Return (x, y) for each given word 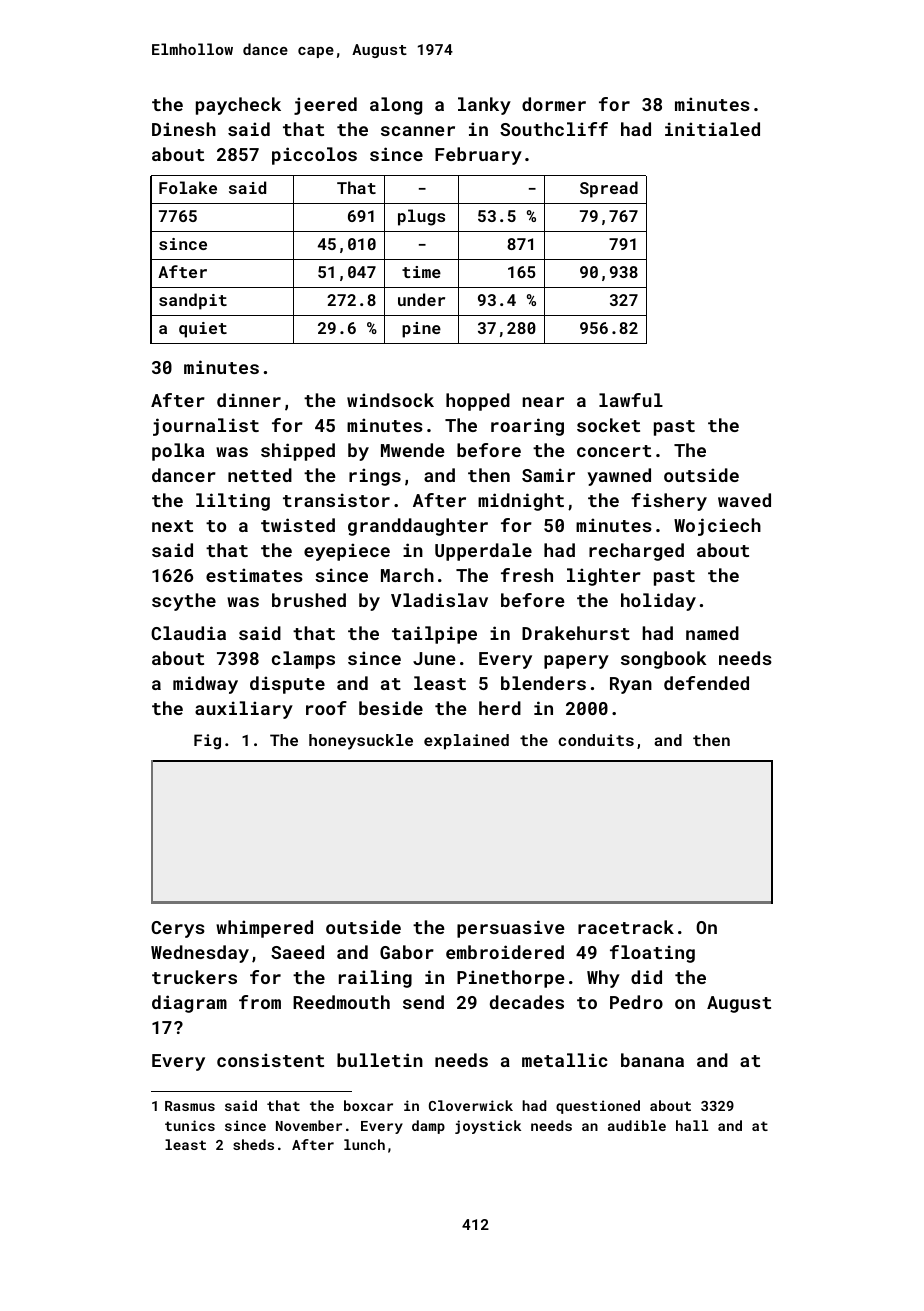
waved (744, 500)
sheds (253, 1144)
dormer (554, 104)
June (434, 658)
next (172, 526)
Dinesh (184, 129)
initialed (712, 129)
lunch (364, 1144)
